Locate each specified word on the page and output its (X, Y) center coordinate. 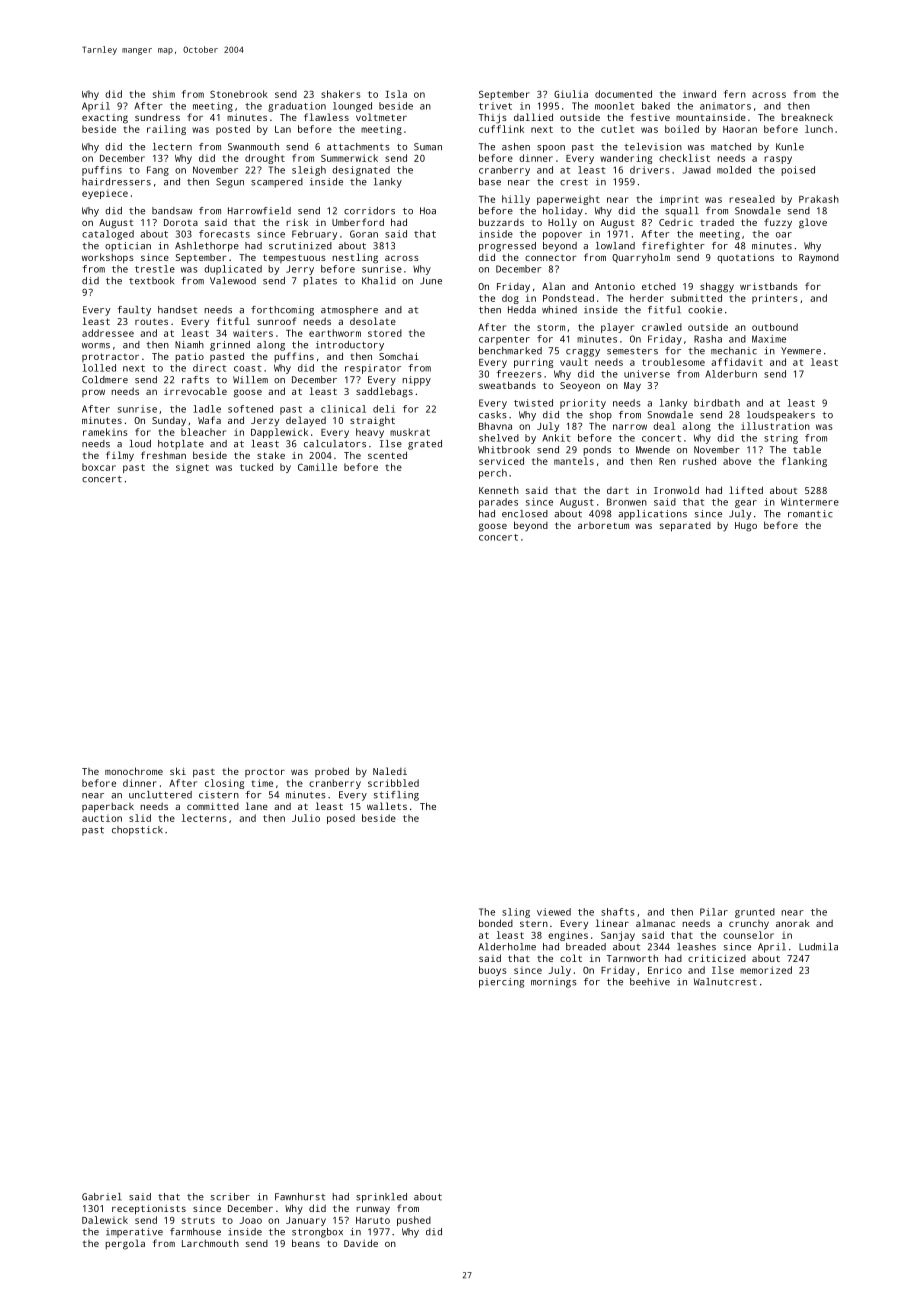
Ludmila (818, 947)
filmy (120, 456)
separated (685, 527)
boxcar (99, 467)
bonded (496, 923)
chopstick (137, 831)
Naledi (390, 771)
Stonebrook (239, 94)
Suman (428, 147)
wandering (626, 159)
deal (664, 426)
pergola (125, 1244)
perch (493, 474)
